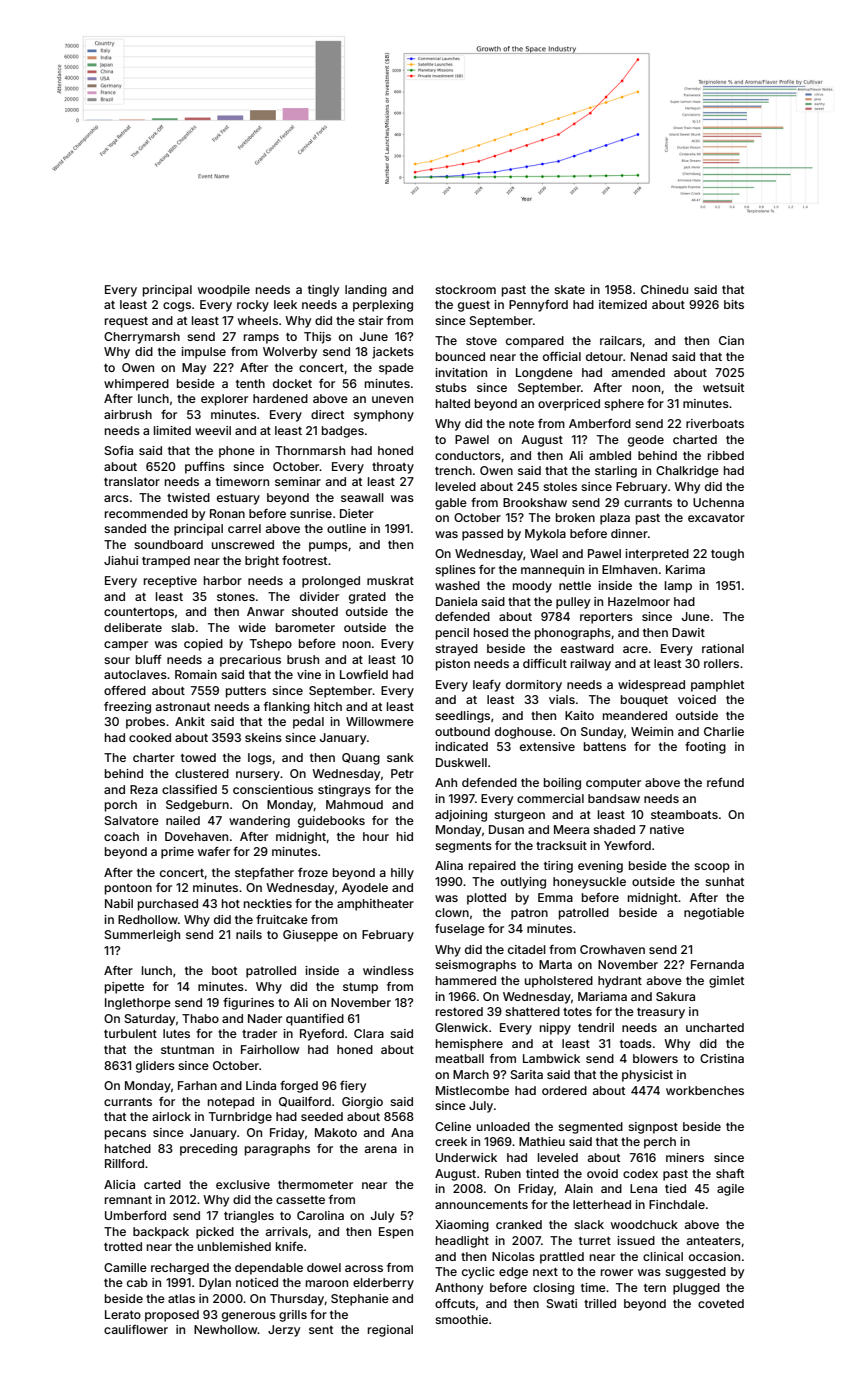 This page has height=1400, width=849. I want to click on Quang, so click(361, 759).
